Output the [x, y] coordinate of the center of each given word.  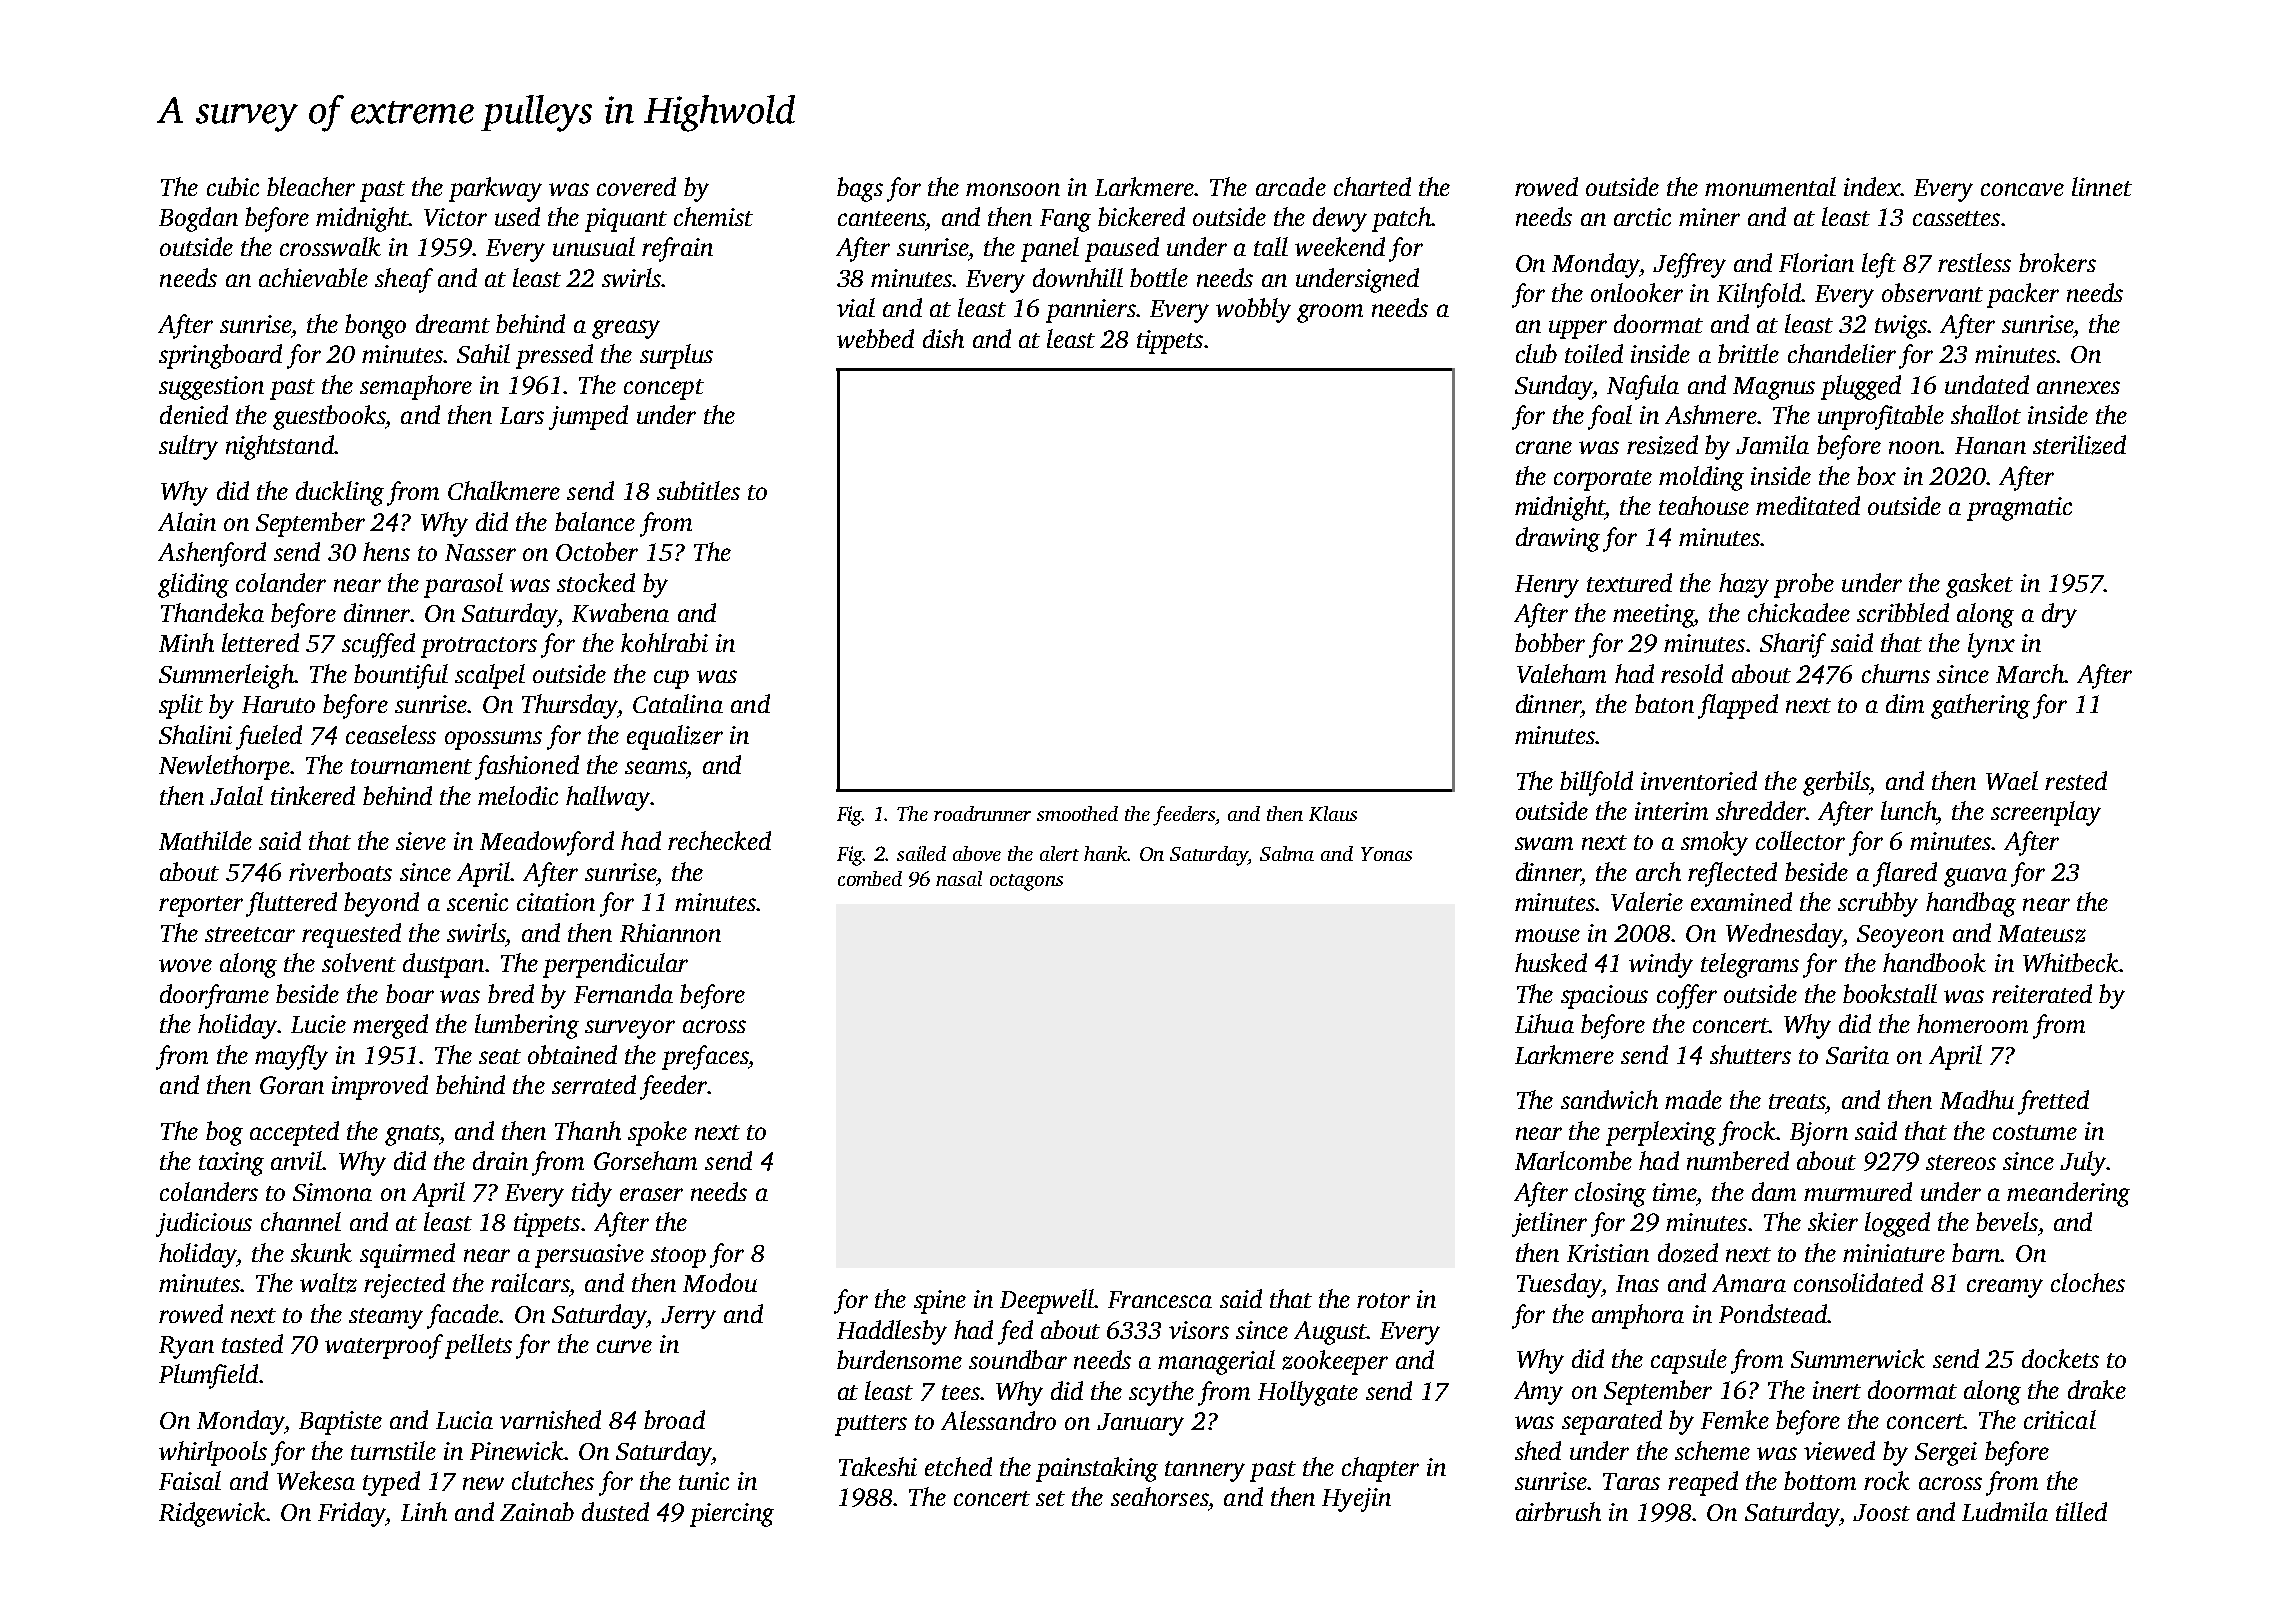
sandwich [1609, 1099]
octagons [1026, 882]
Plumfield [208, 1376]
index [1872, 186]
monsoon [1013, 189]
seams [655, 767]
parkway [495, 189]
